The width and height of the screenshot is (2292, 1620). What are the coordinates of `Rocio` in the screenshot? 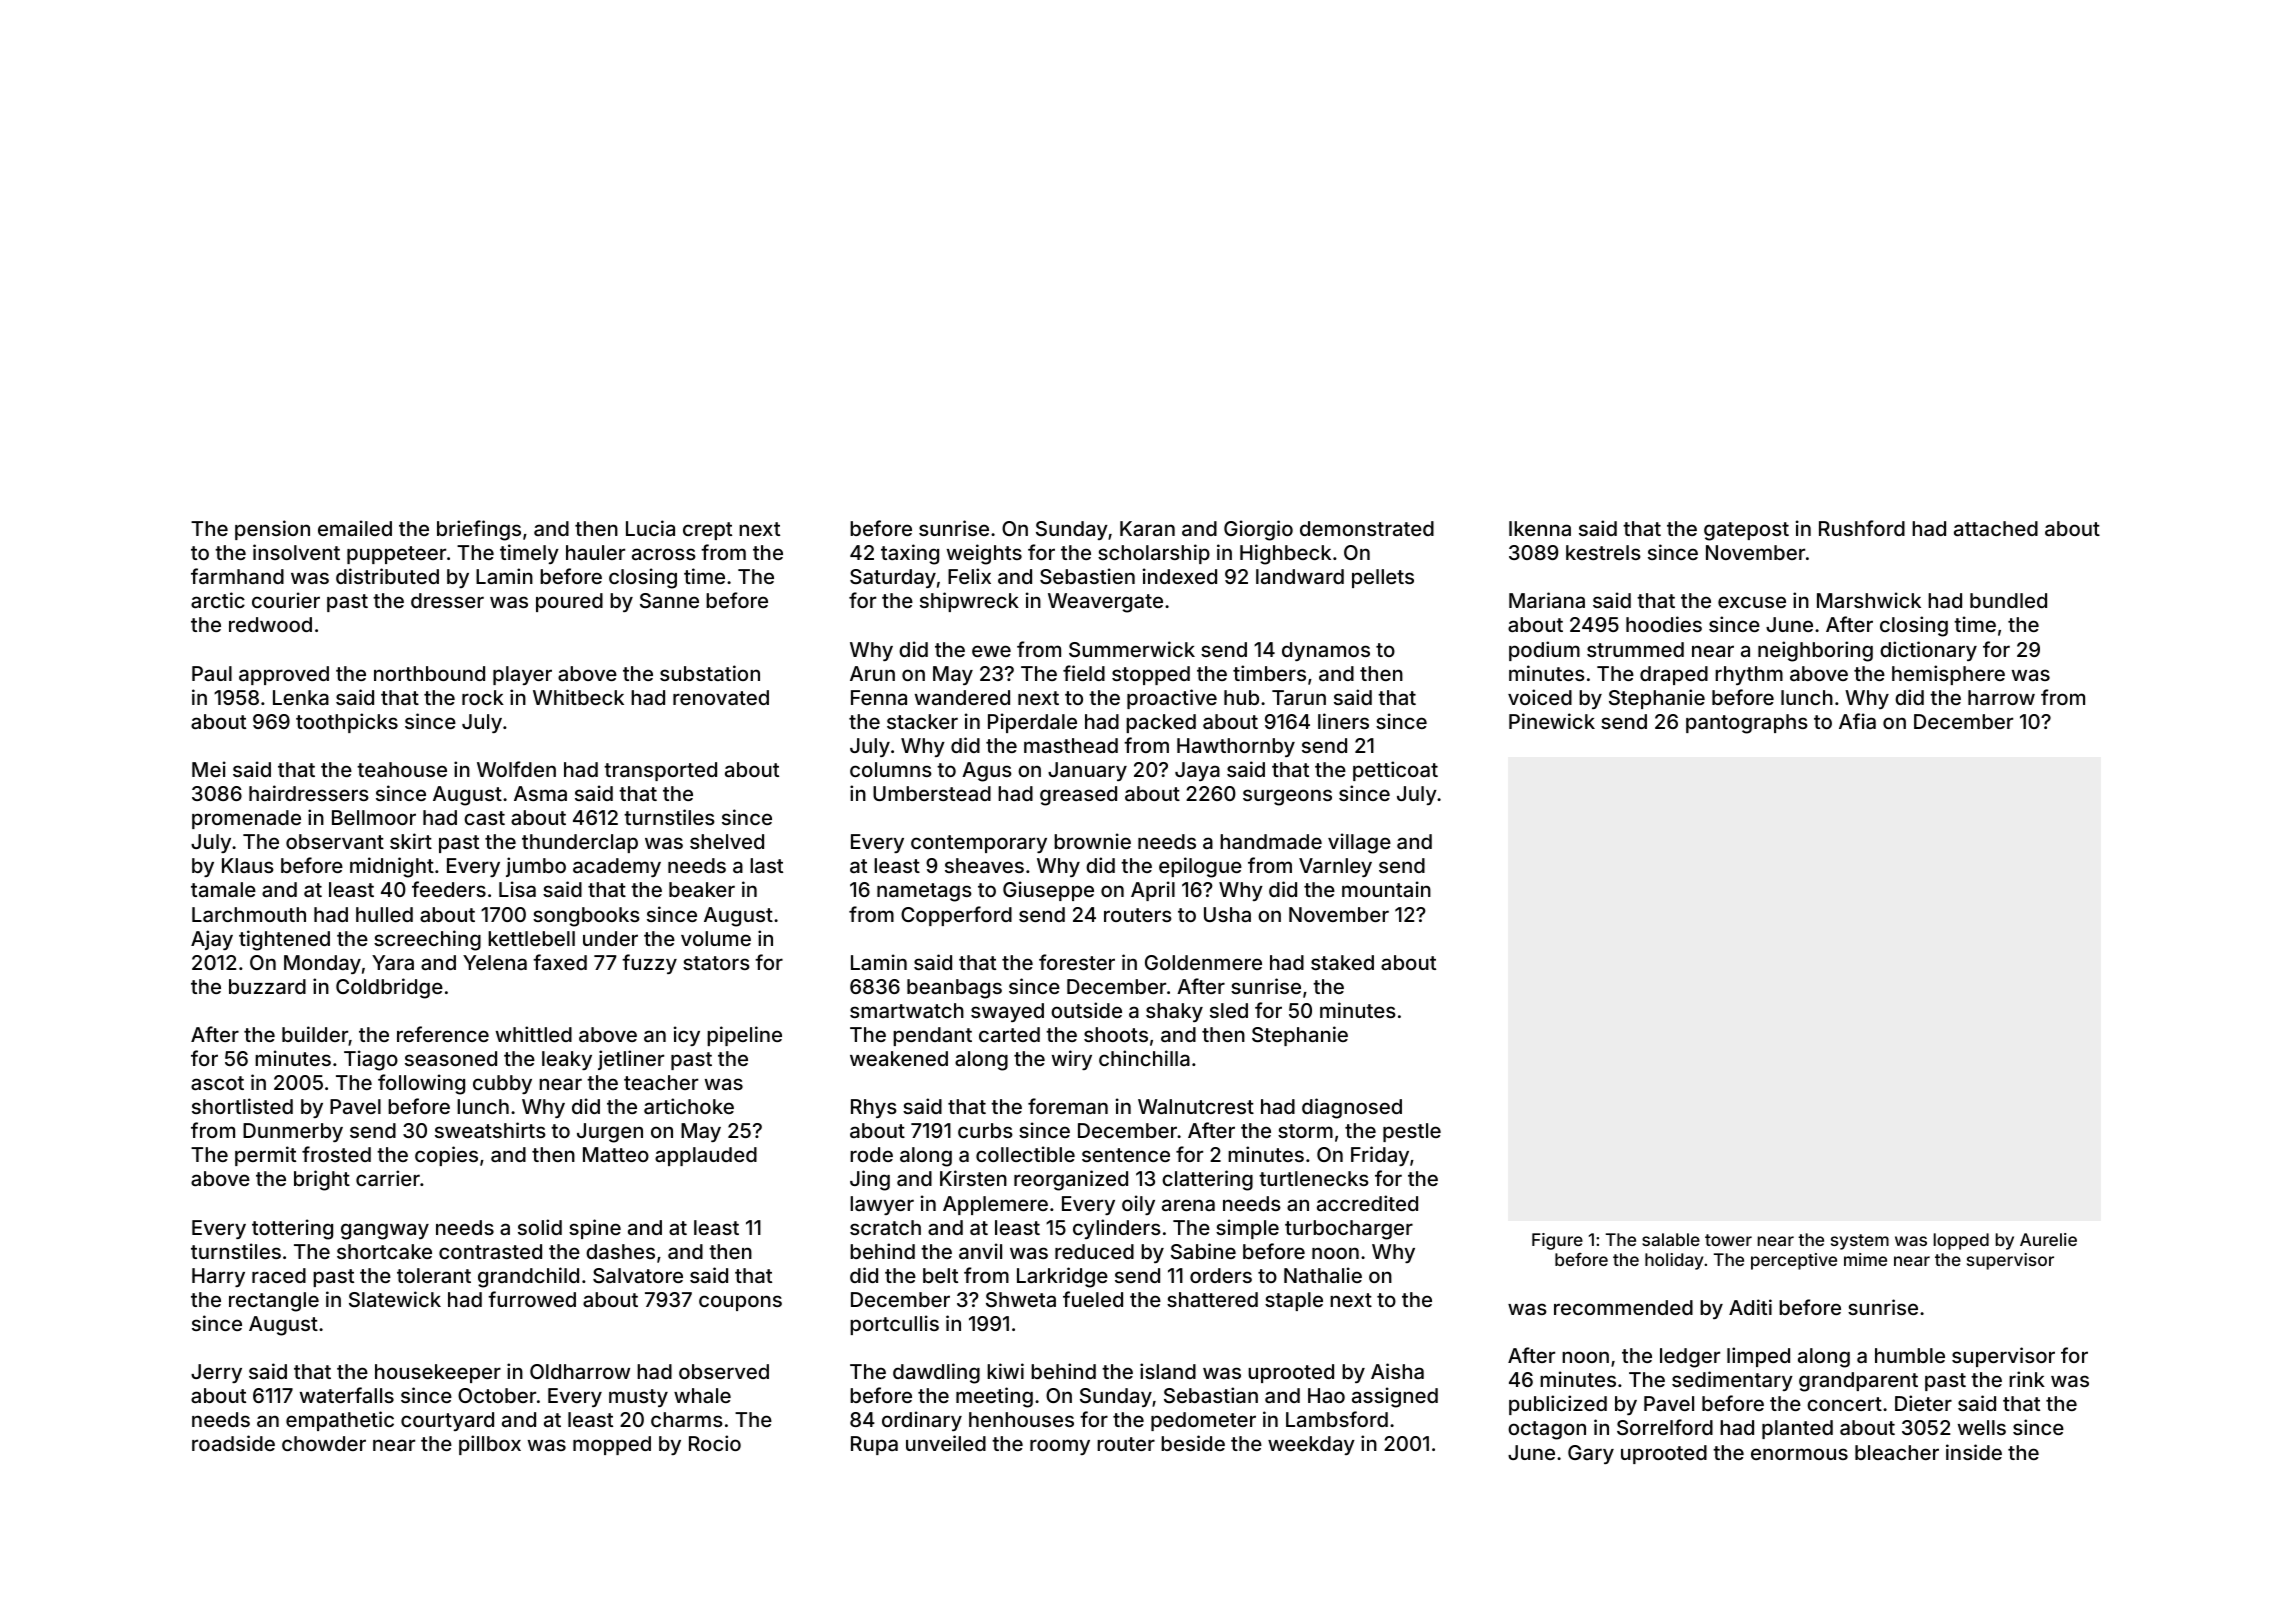 It's located at (715, 1443).
